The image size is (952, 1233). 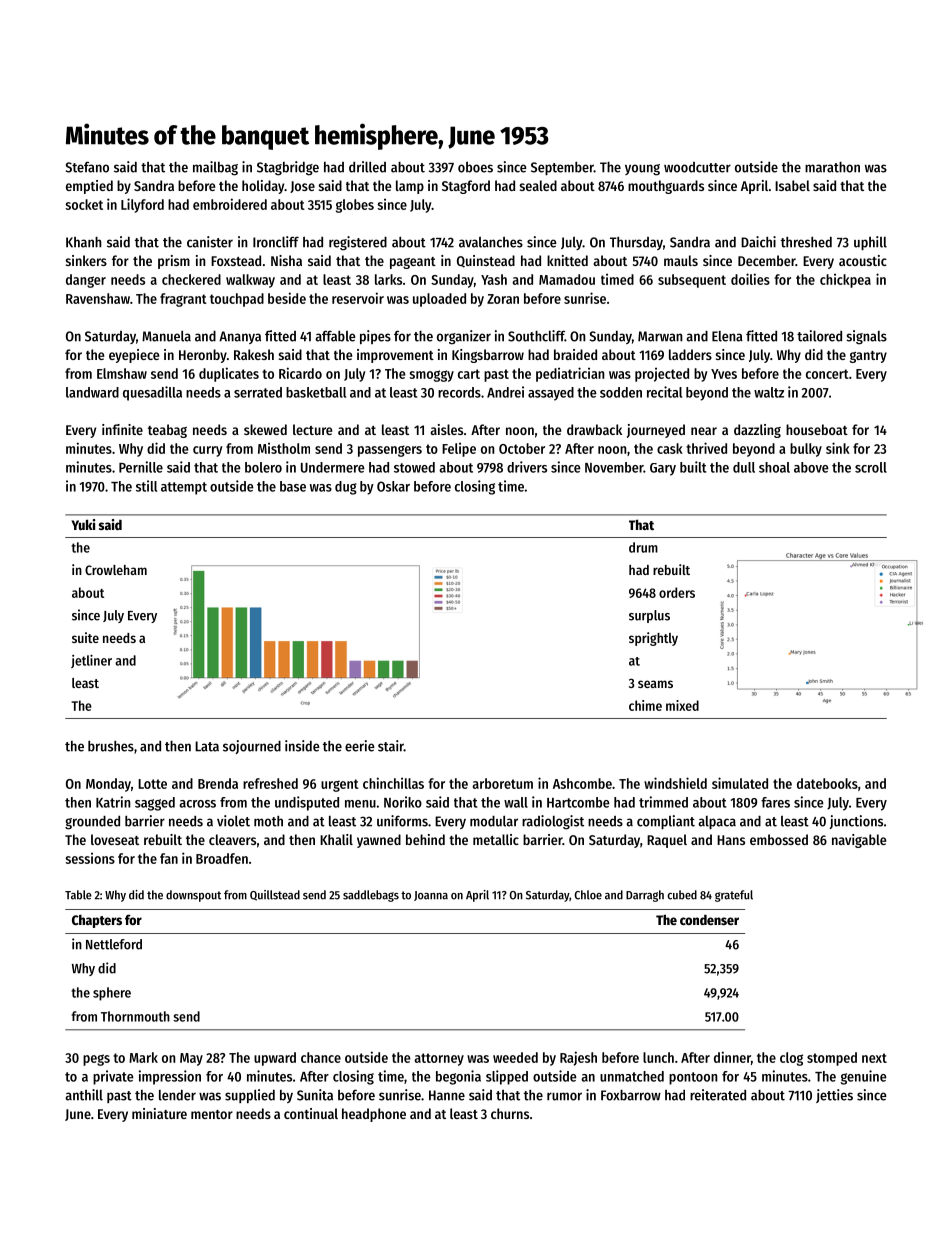 I want to click on walkway, so click(x=250, y=281).
